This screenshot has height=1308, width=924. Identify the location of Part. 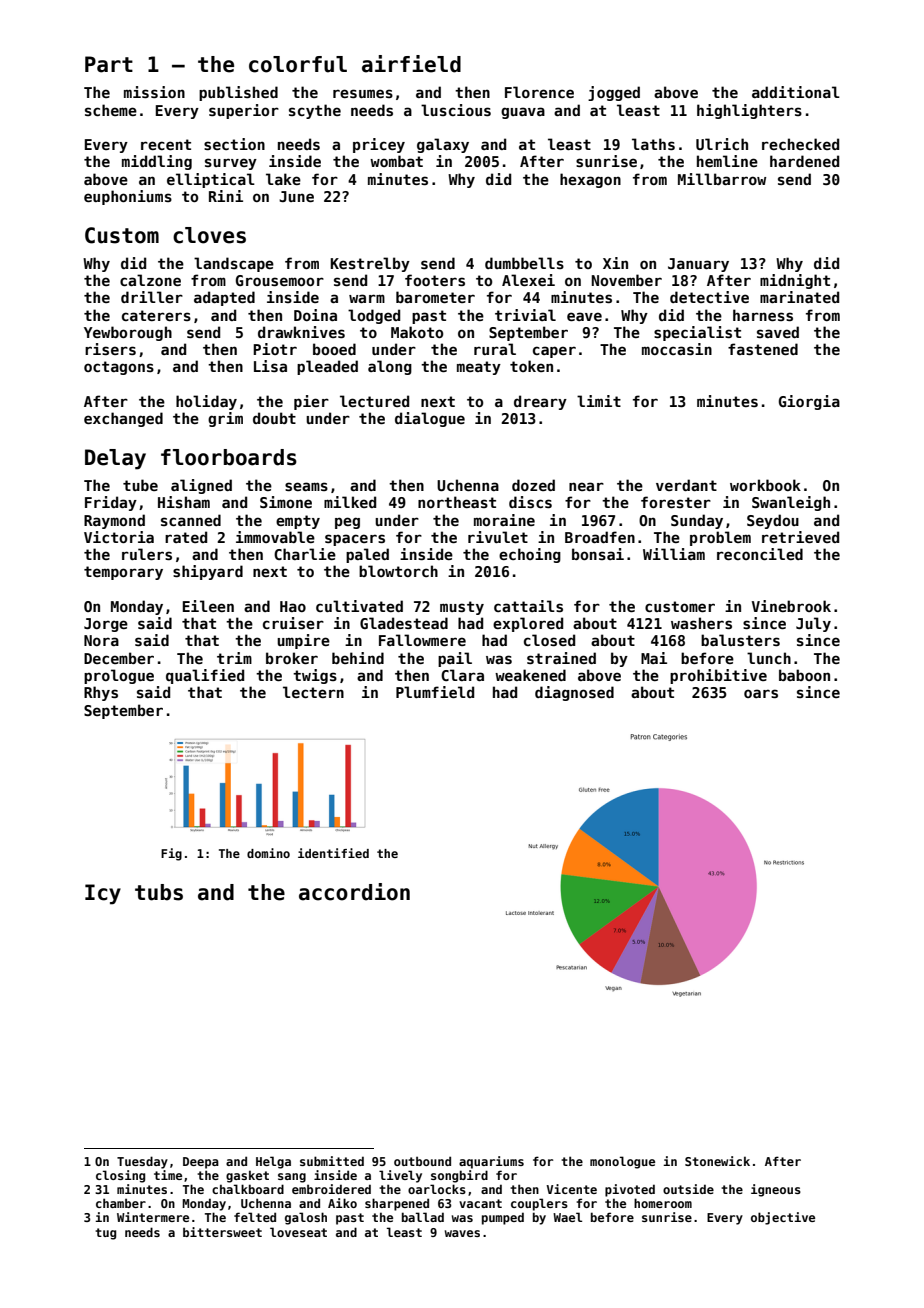
(109, 64).
